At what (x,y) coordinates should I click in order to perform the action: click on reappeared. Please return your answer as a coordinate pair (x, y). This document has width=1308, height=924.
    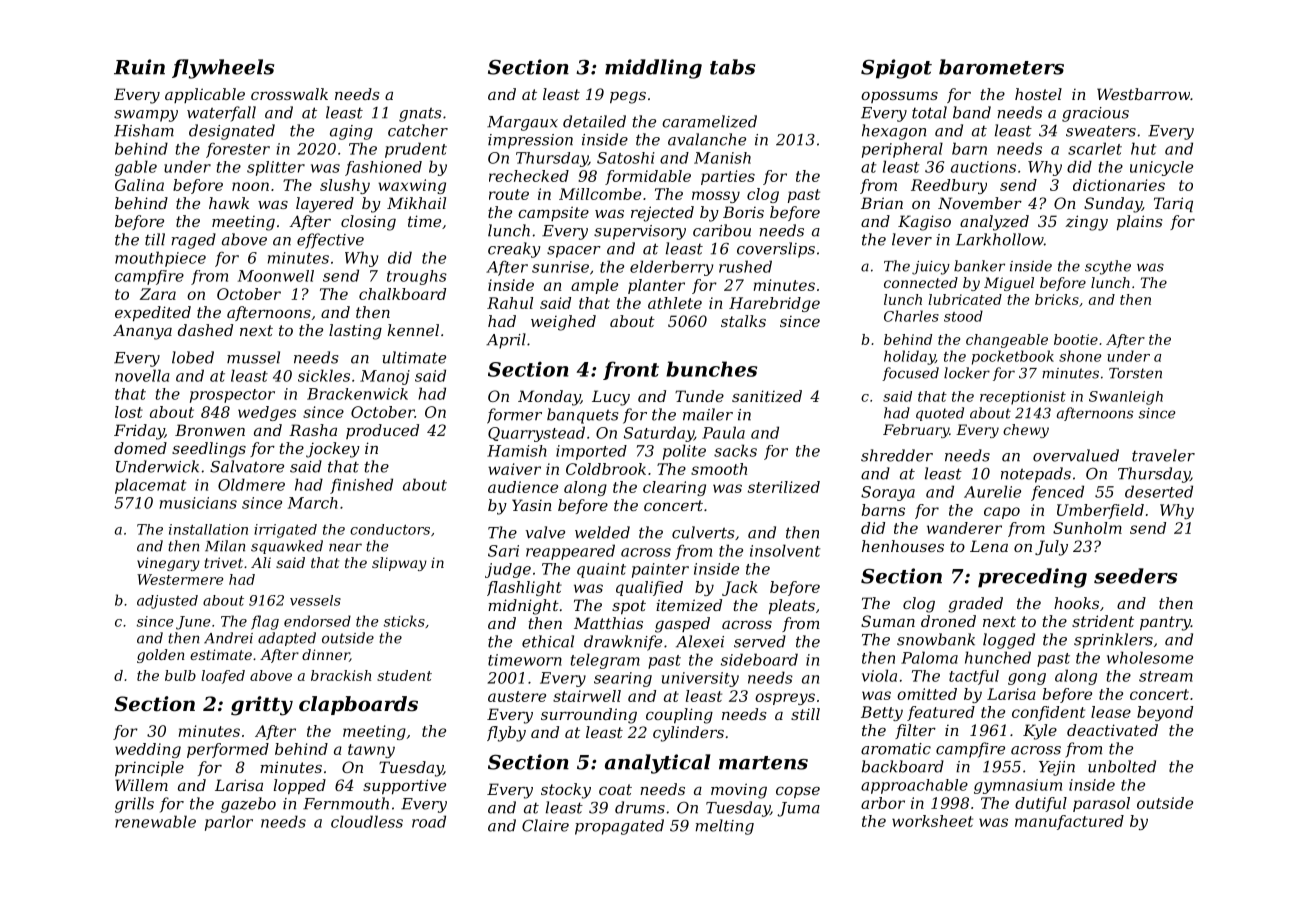
    Looking at the image, I should click on (570, 552).
